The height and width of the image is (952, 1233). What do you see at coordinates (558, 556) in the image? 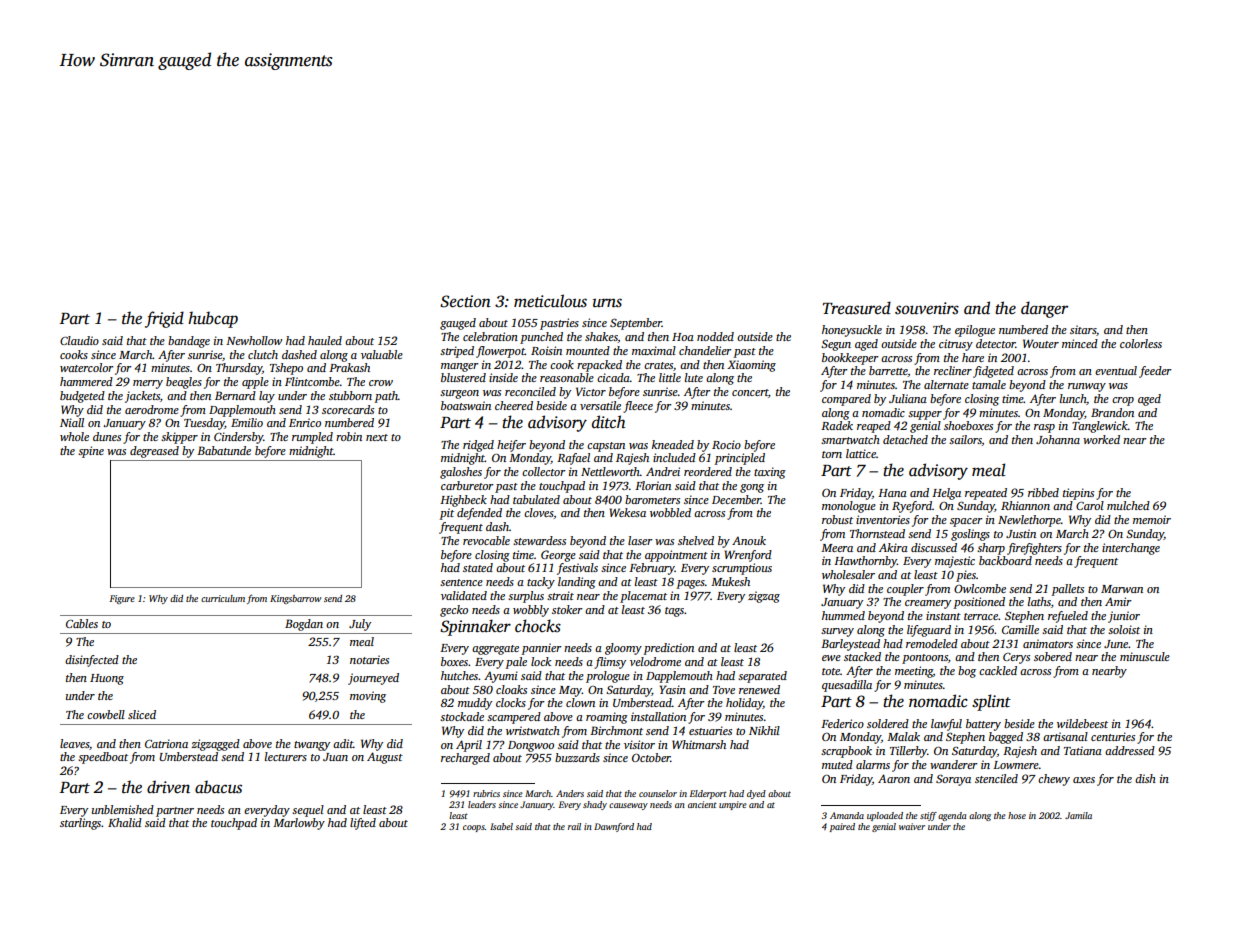
I see `George` at bounding box center [558, 556].
